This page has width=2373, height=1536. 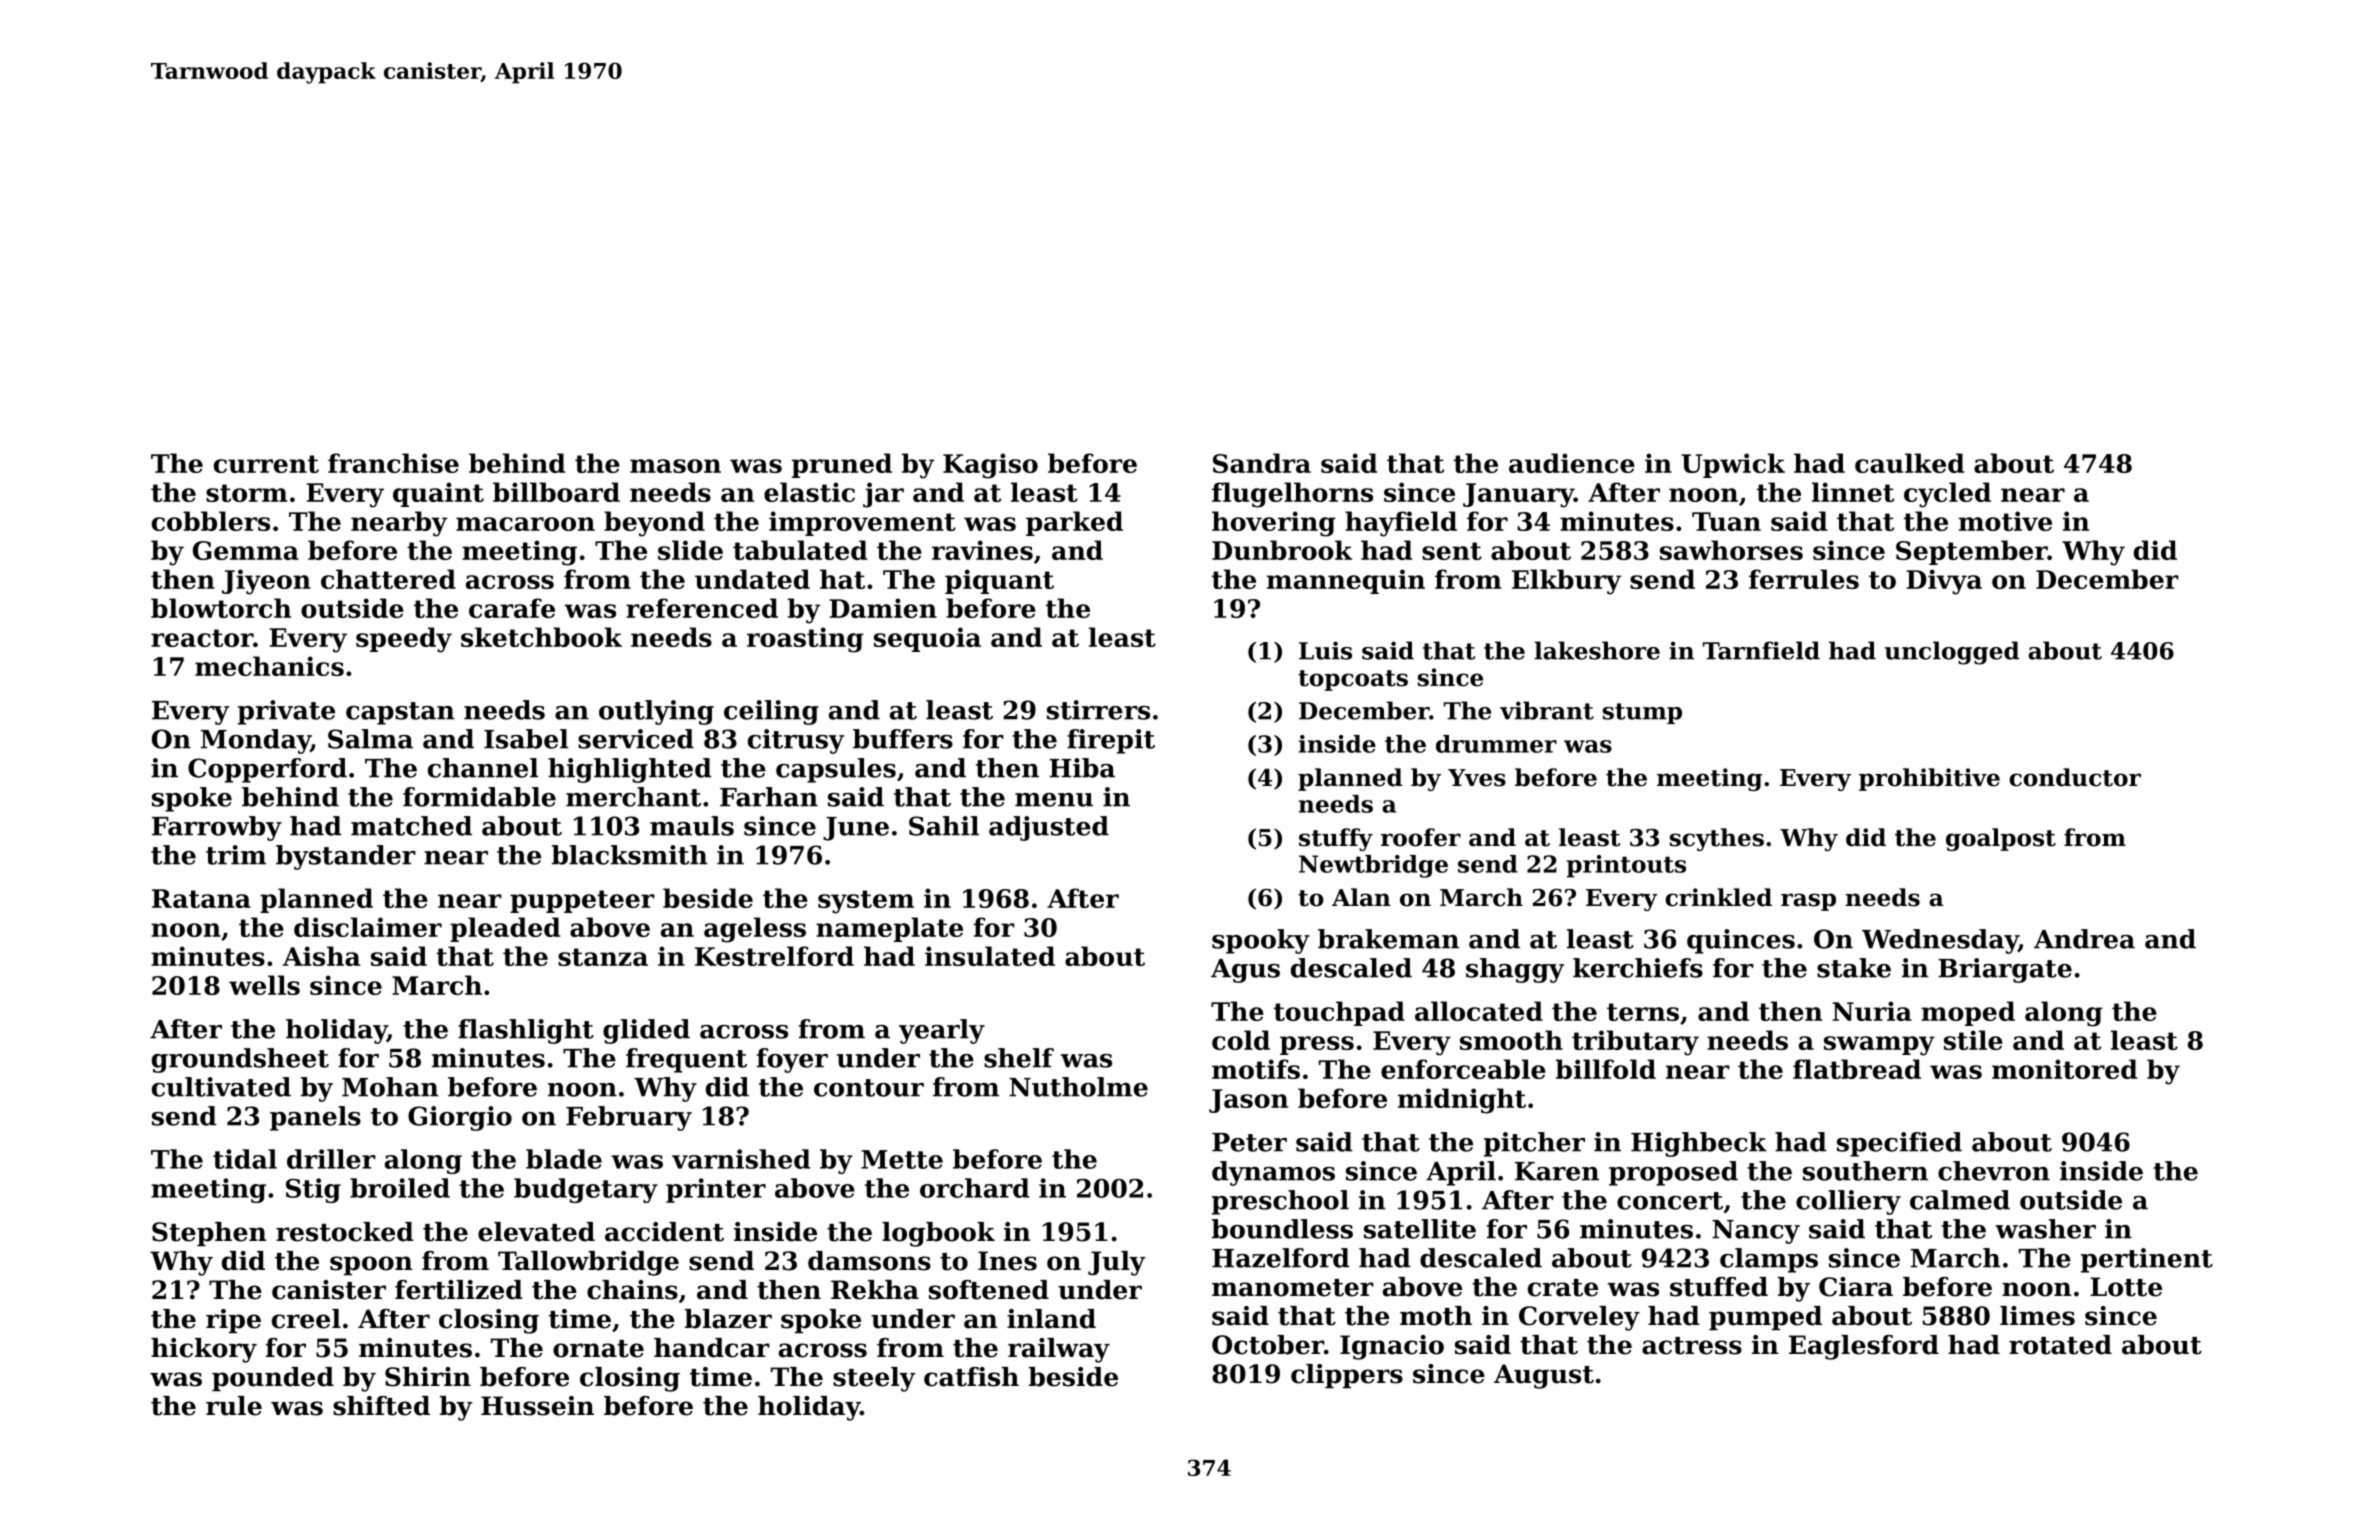 What do you see at coordinates (2037, 1316) in the page?
I see `limes` at bounding box center [2037, 1316].
